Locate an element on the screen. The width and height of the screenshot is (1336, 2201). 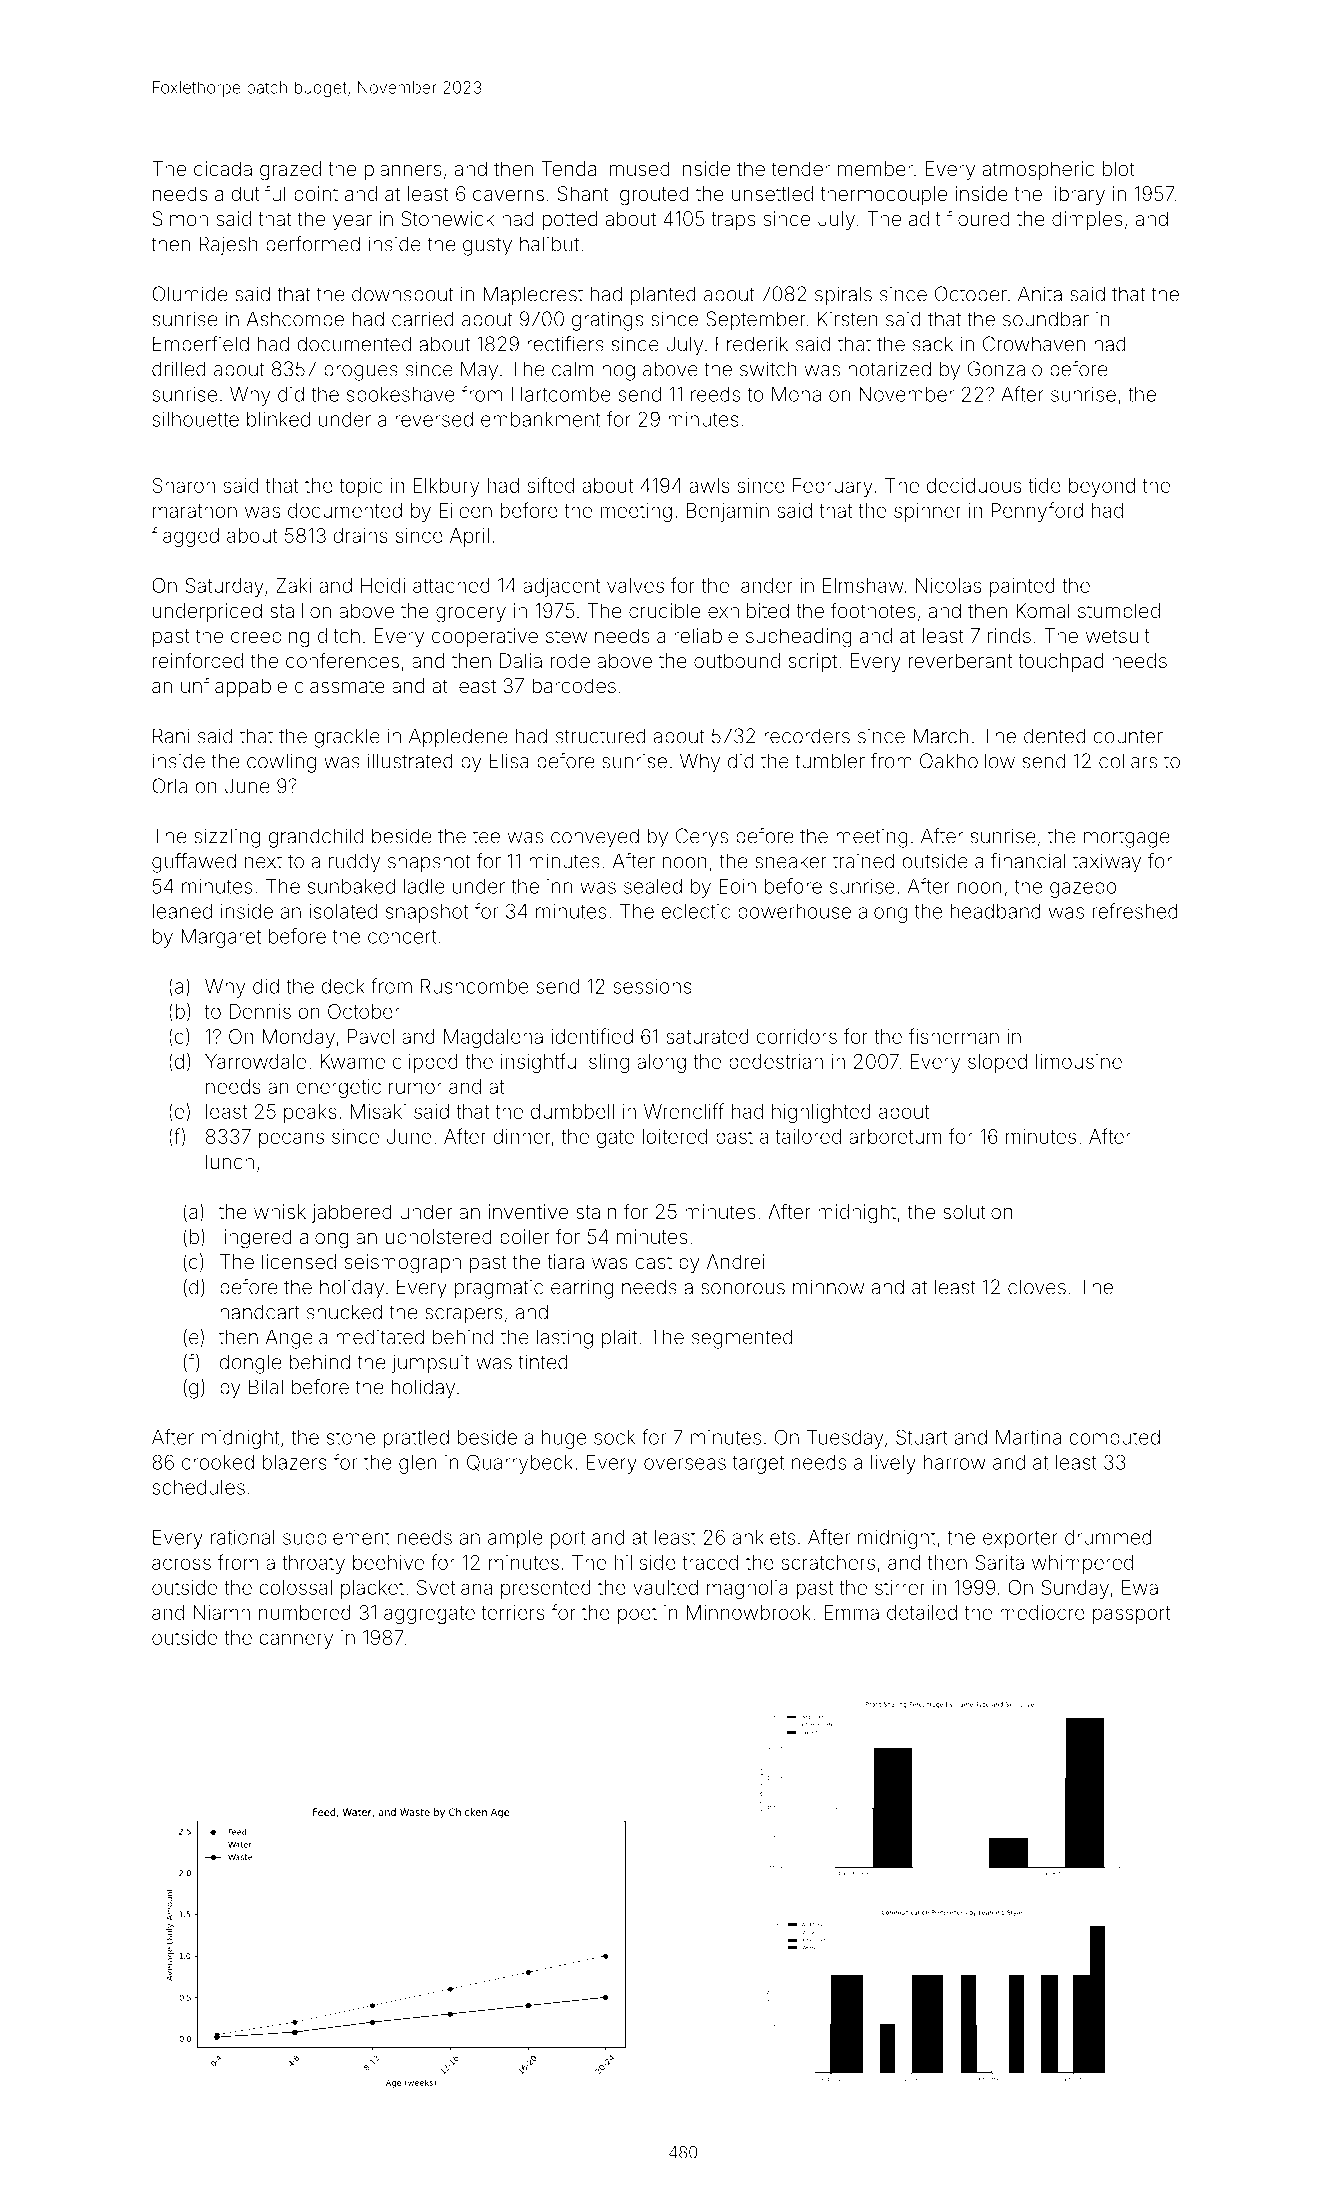
sealed is located at coordinates (653, 886).
